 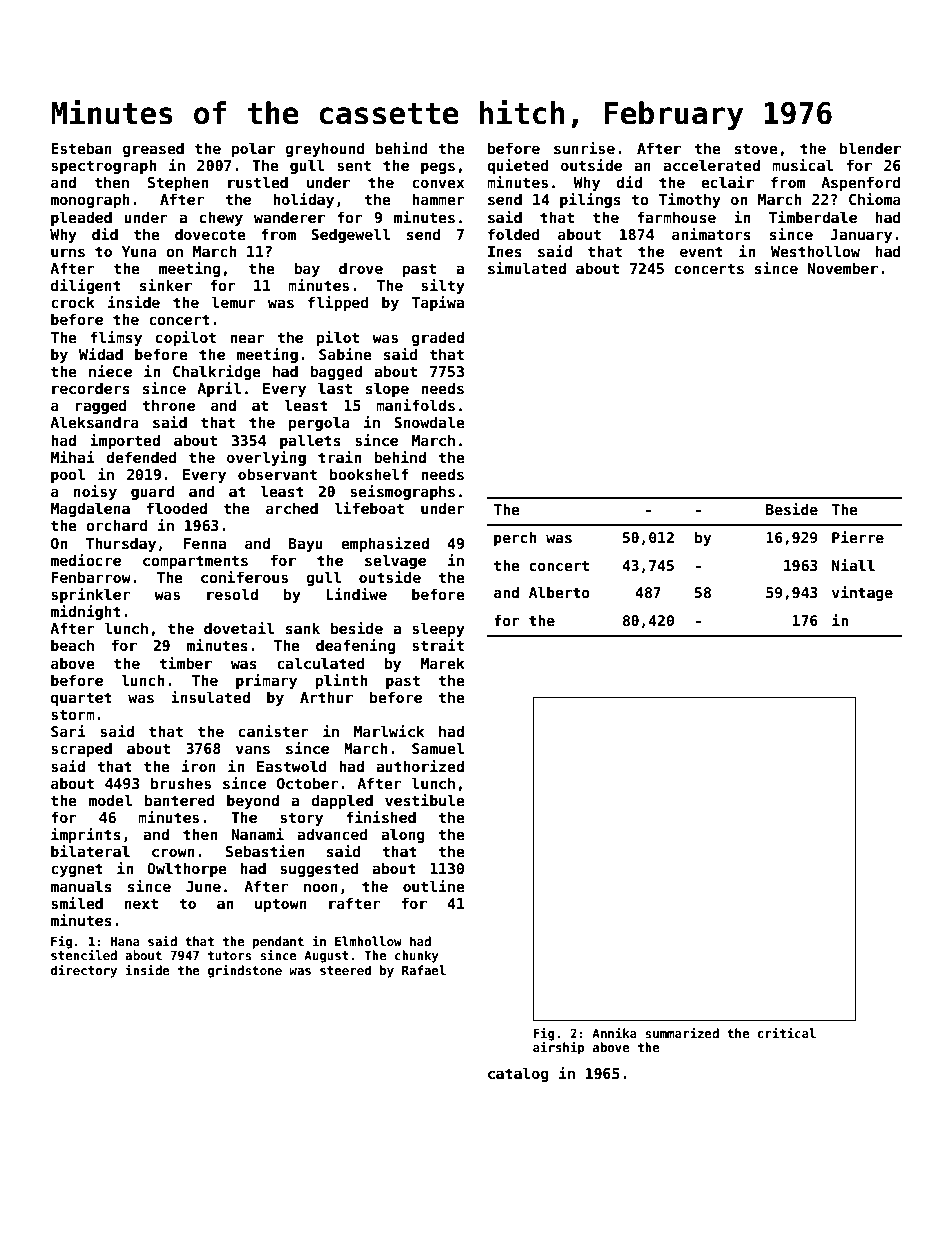 What do you see at coordinates (858, 537) in the screenshot?
I see `Pierre` at bounding box center [858, 537].
